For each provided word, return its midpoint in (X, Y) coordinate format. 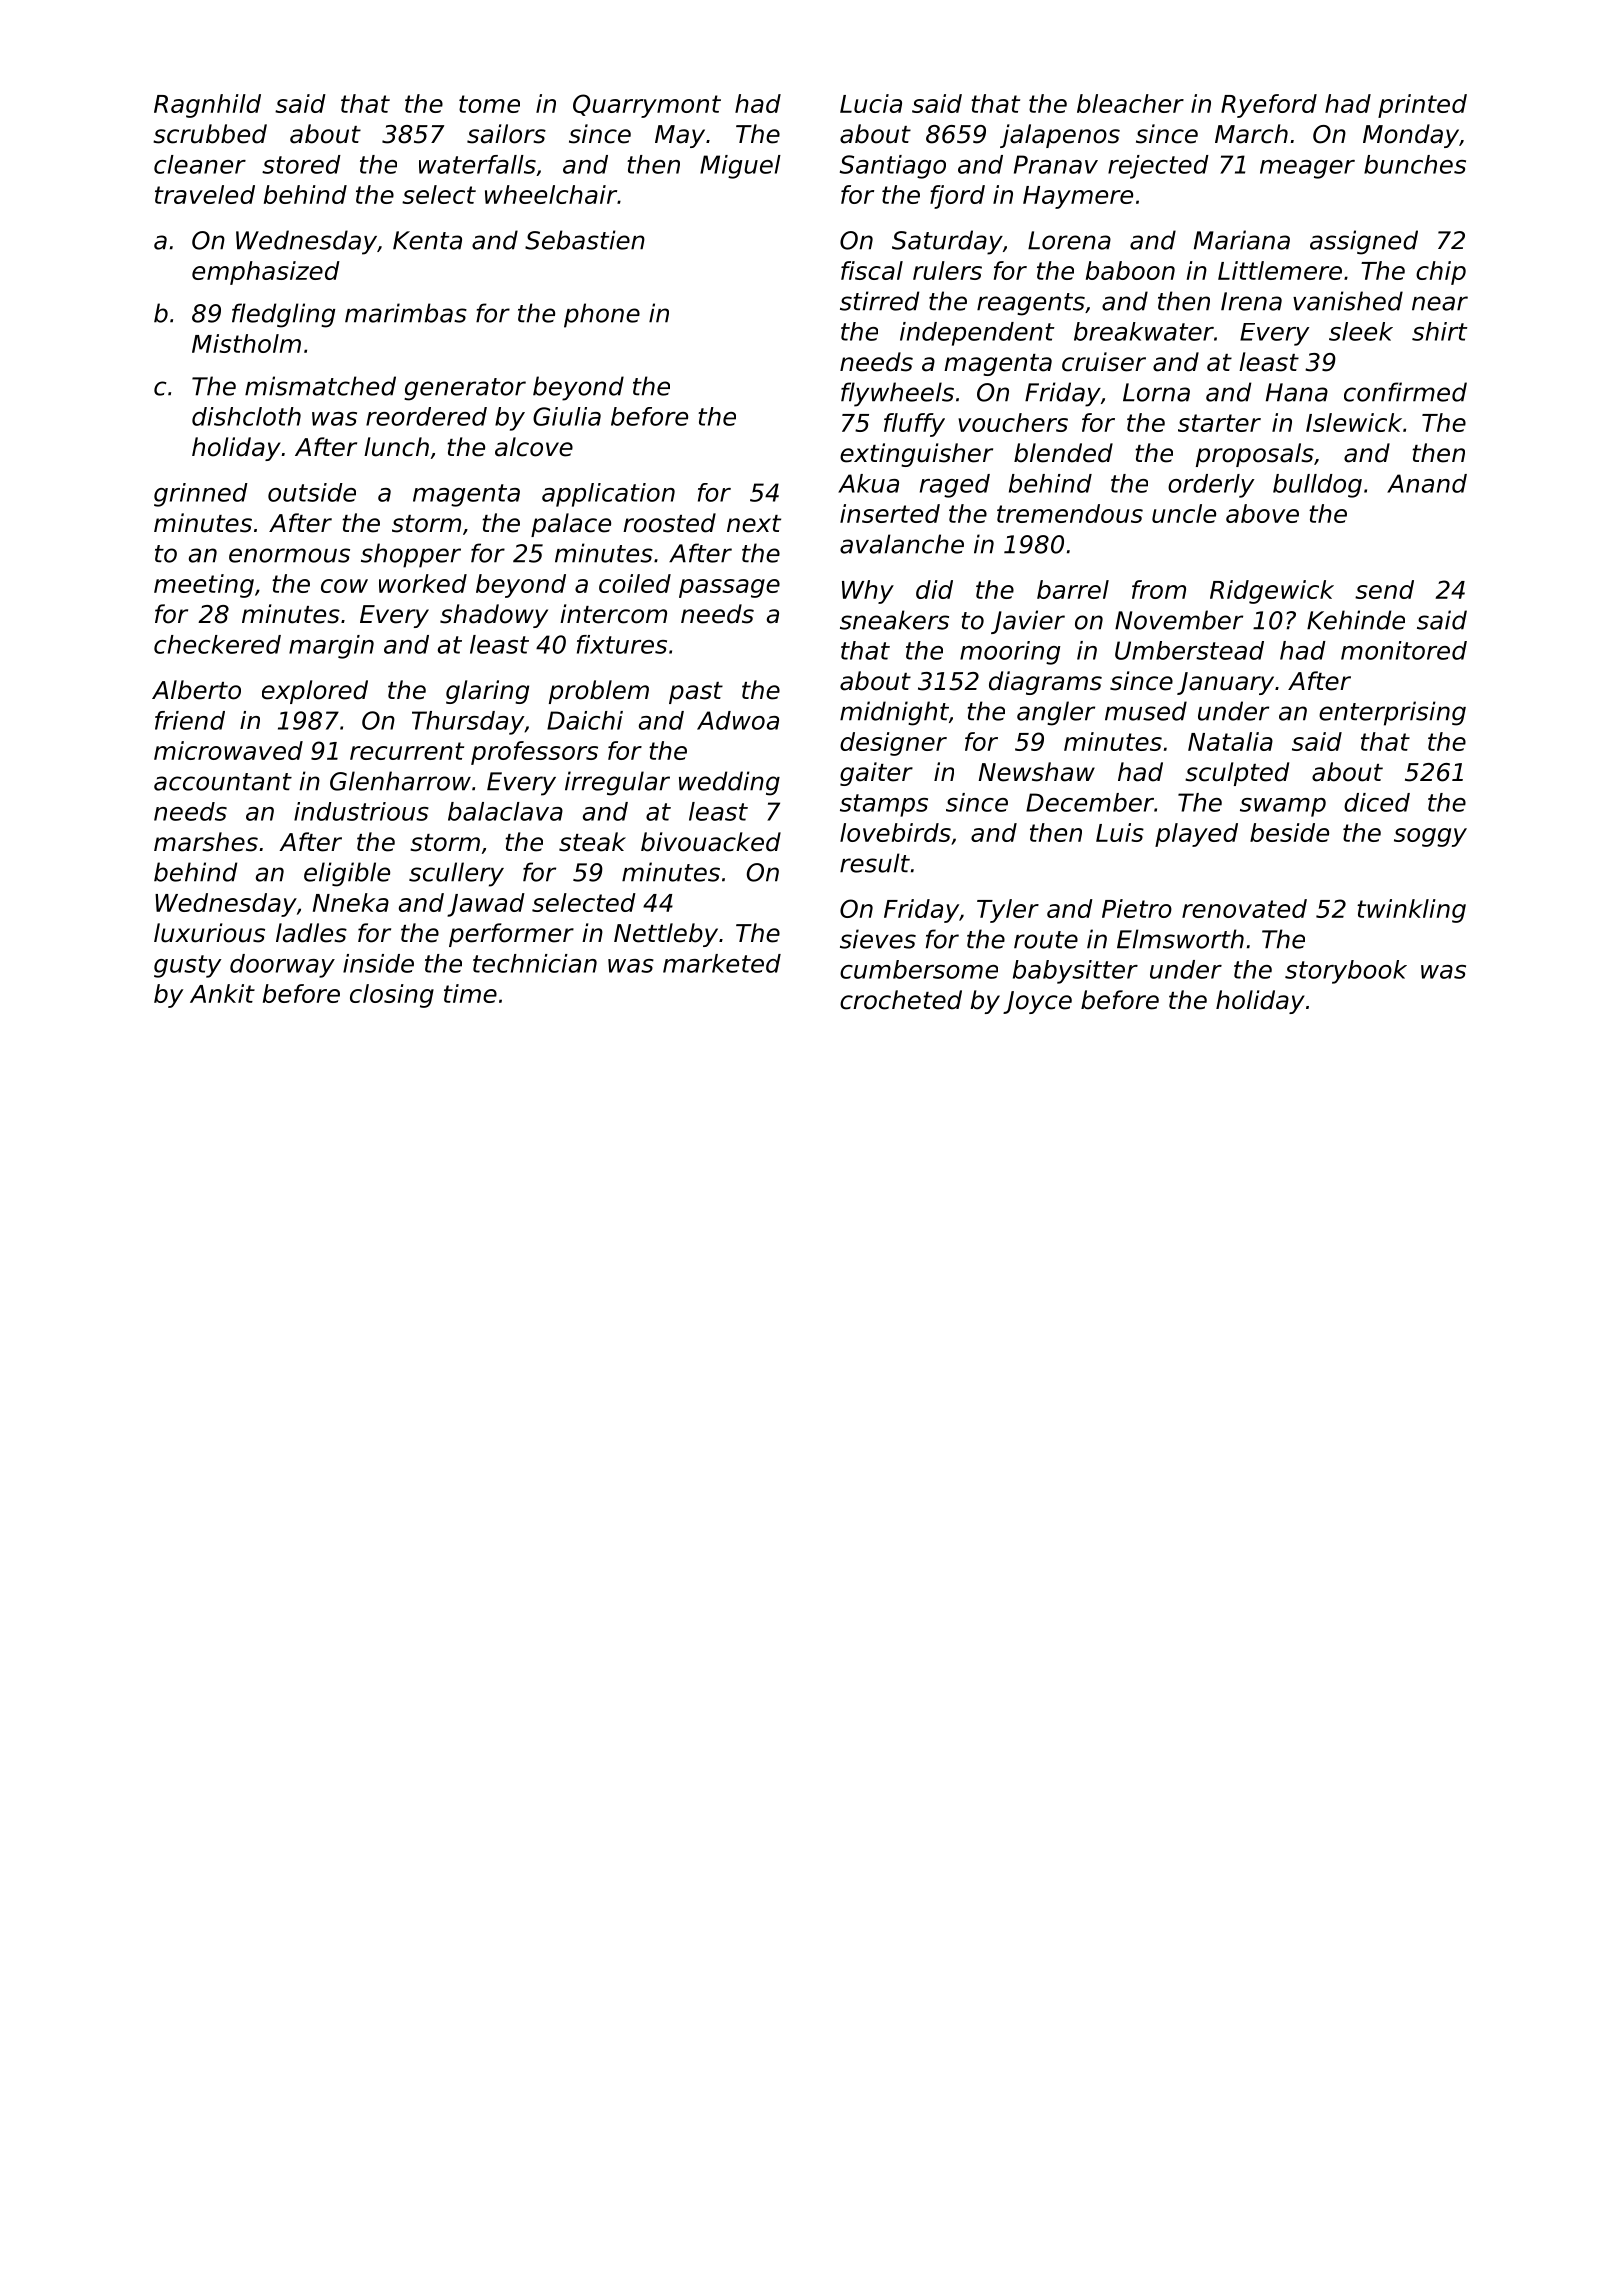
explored (315, 692)
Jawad (486, 905)
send (1384, 589)
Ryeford (1269, 106)
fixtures (622, 644)
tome (489, 104)
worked (423, 583)
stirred (879, 301)
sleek (1361, 331)
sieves (878, 939)
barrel (1073, 589)
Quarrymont (647, 106)
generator (465, 389)
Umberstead (1189, 650)
